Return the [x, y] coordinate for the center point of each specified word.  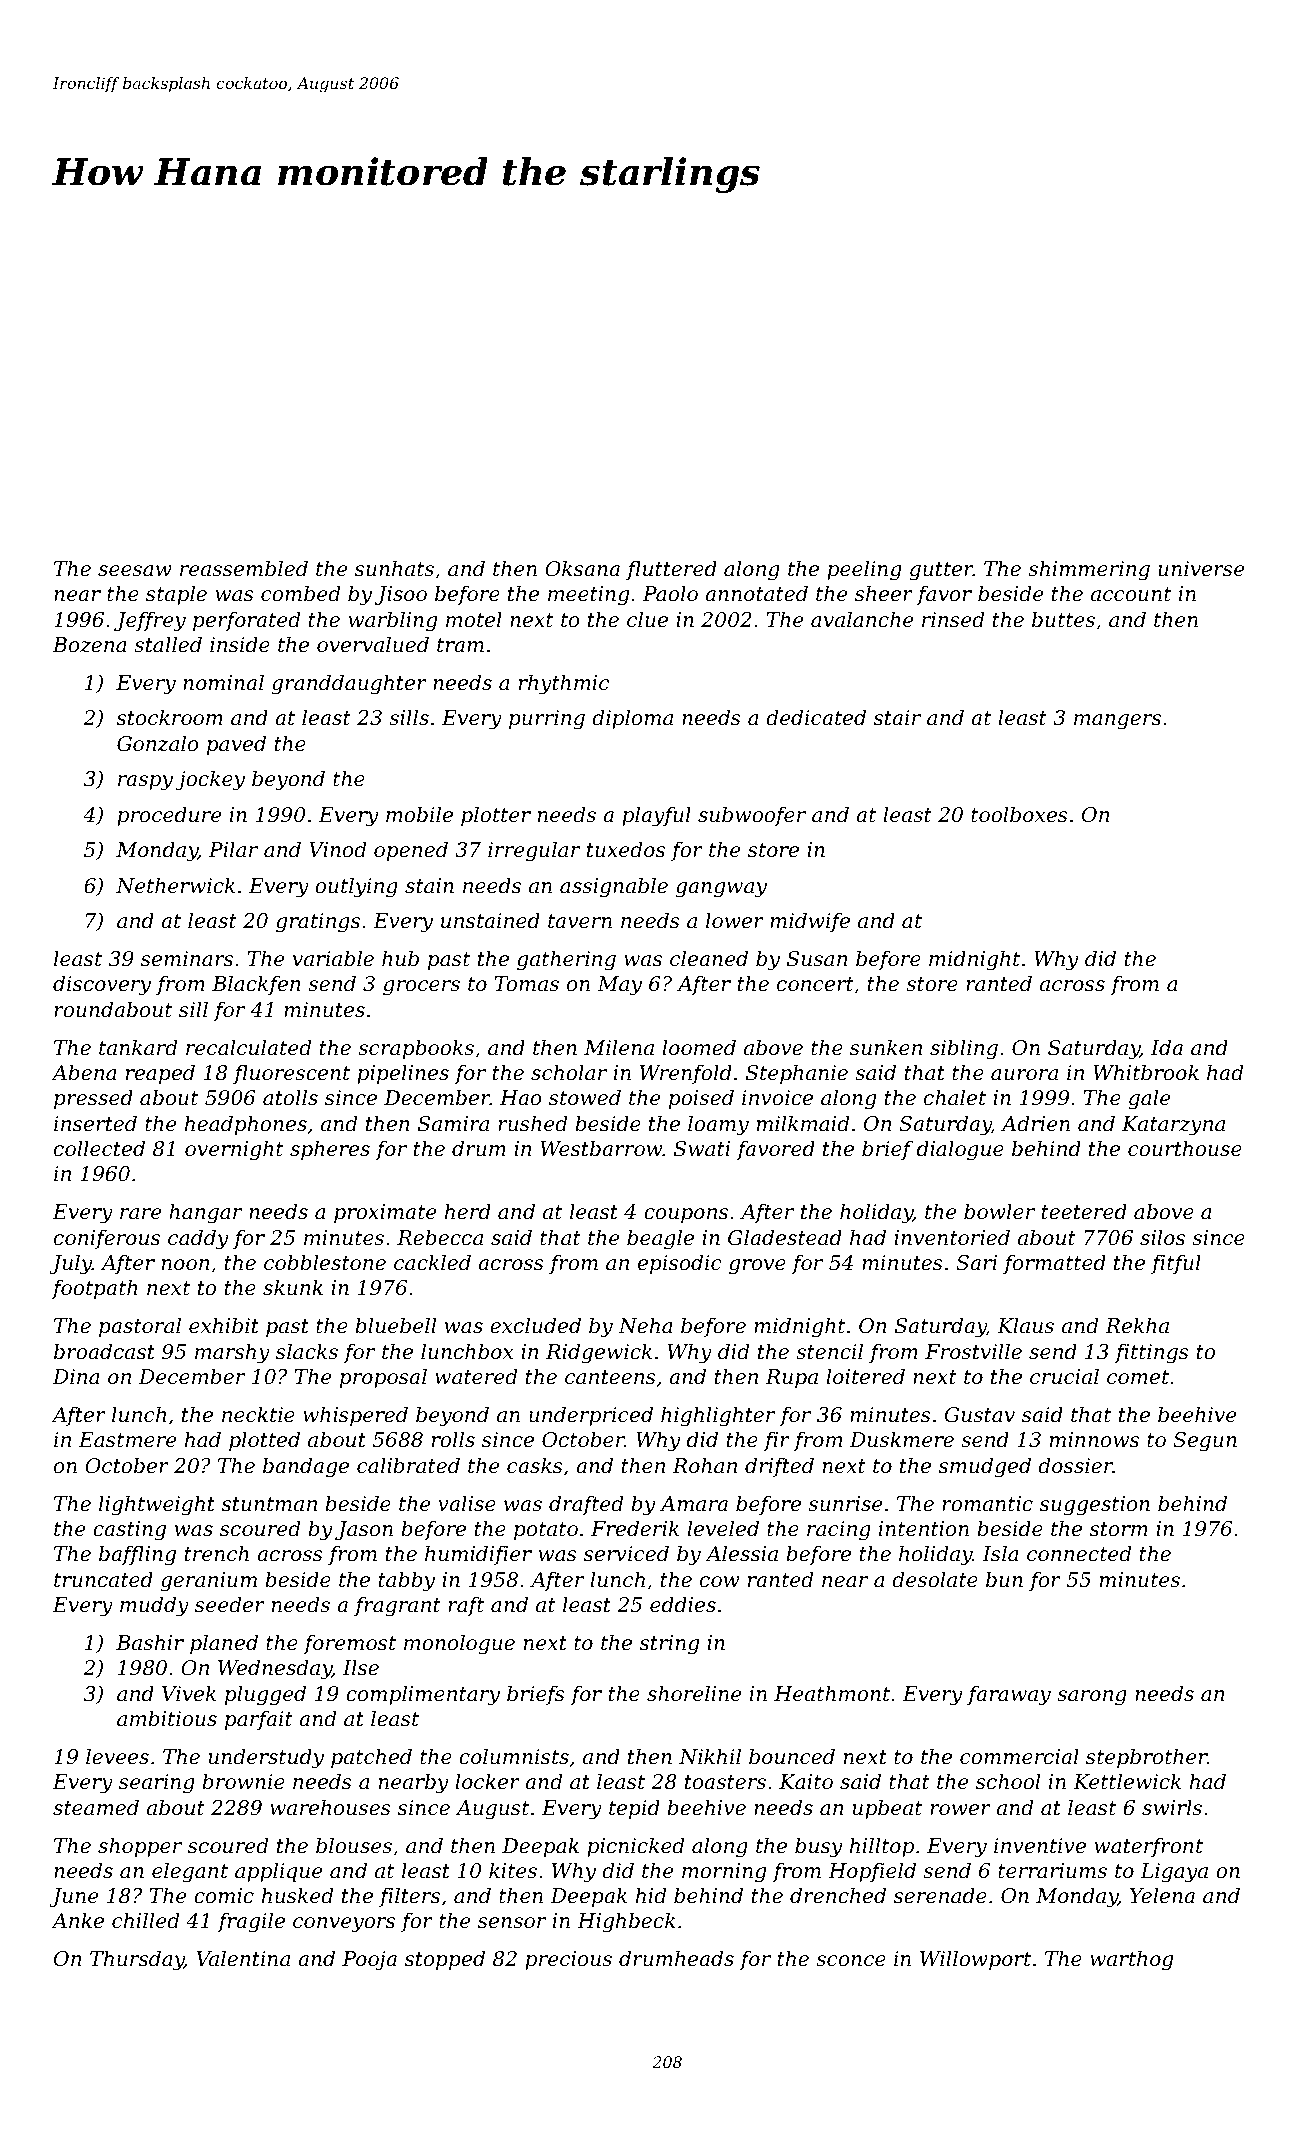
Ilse [361, 1667]
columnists [514, 1756]
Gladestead [785, 1237]
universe [1201, 569]
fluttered [671, 570]
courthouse [1185, 1148]
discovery [102, 985]
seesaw [135, 571]
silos [1162, 1237]
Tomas [527, 984]
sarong [1092, 1698]
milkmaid [803, 1123]
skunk [293, 1287]
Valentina [243, 1958]
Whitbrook [1146, 1072]
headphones [246, 1125]
